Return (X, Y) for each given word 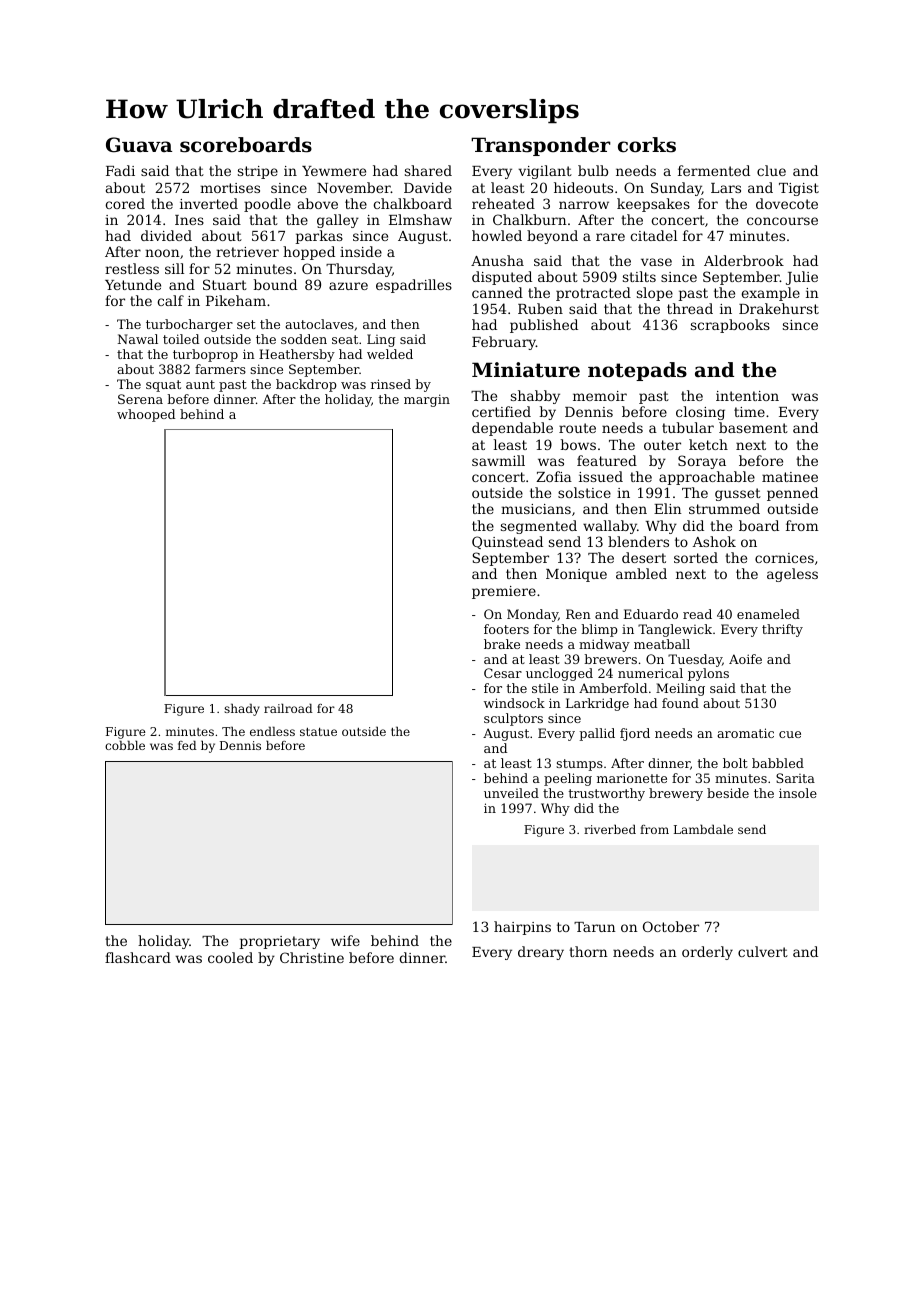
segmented (539, 527)
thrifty (782, 630)
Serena (140, 399)
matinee (790, 477)
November (354, 187)
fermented (714, 170)
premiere (504, 592)
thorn (588, 951)
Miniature (526, 370)
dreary (541, 953)
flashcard (138, 957)
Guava (139, 145)
